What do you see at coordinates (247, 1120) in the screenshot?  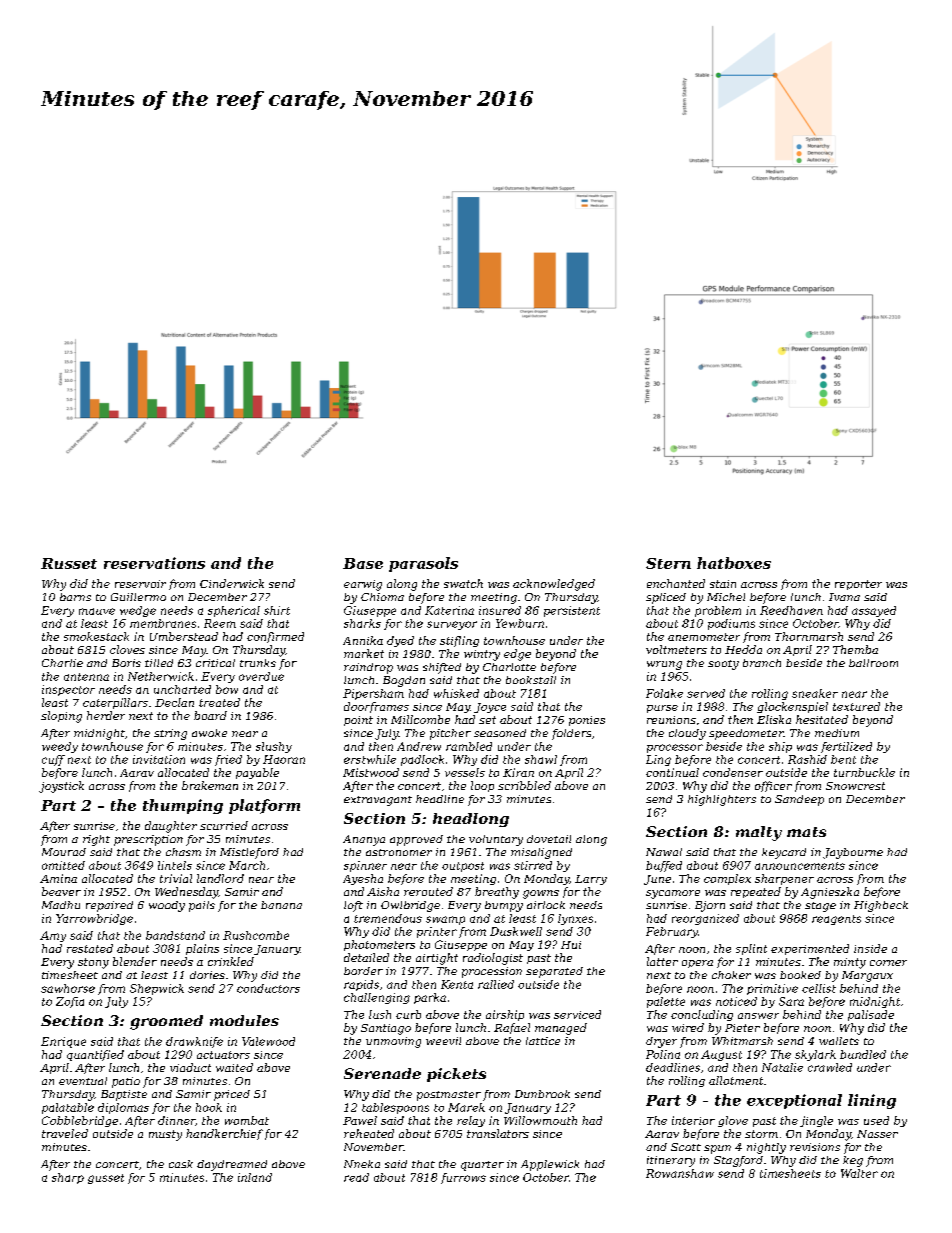 I see `wombat` at bounding box center [247, 1120].
